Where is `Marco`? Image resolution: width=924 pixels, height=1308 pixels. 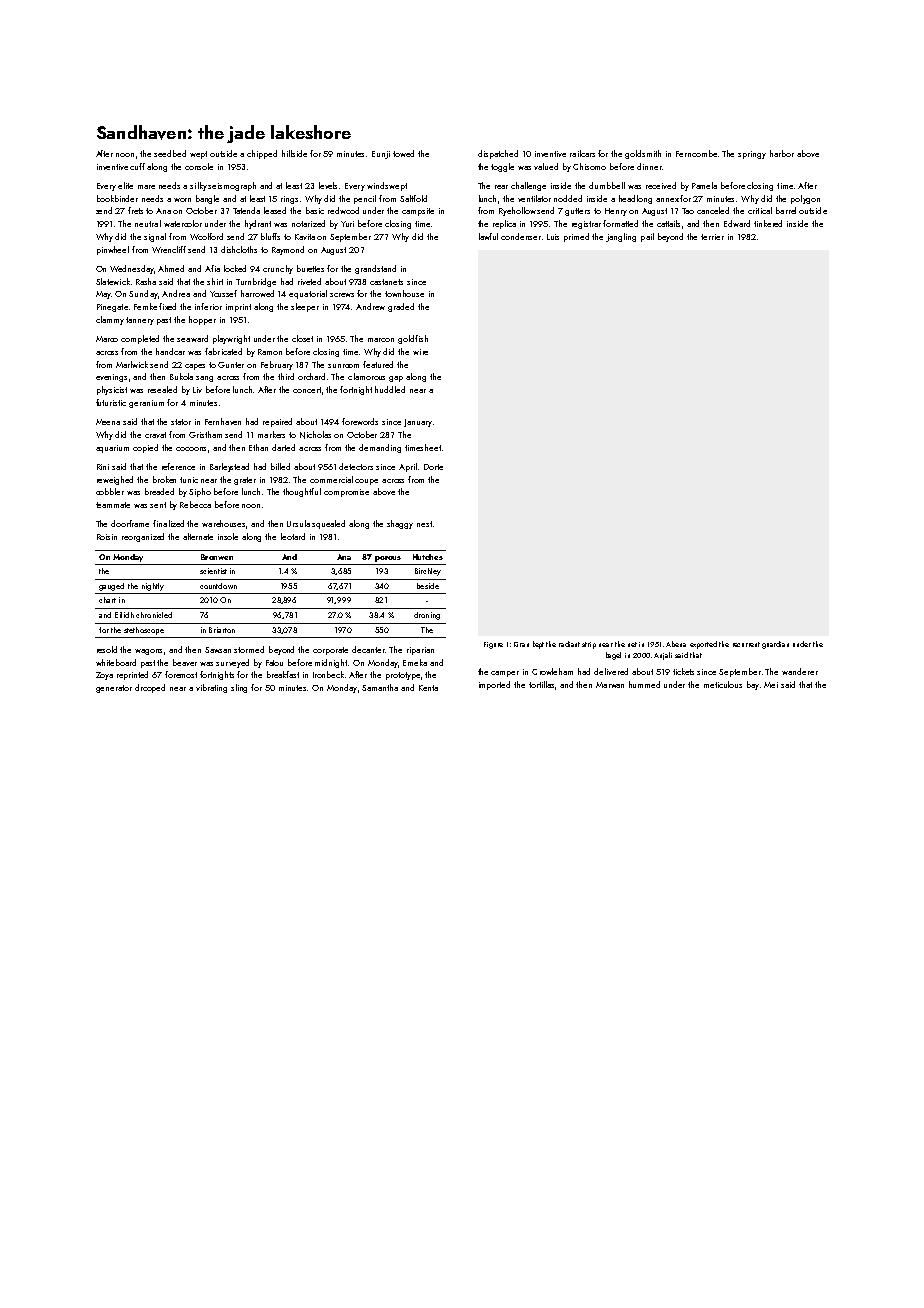 Marco is located at coordinates (107, 339).
